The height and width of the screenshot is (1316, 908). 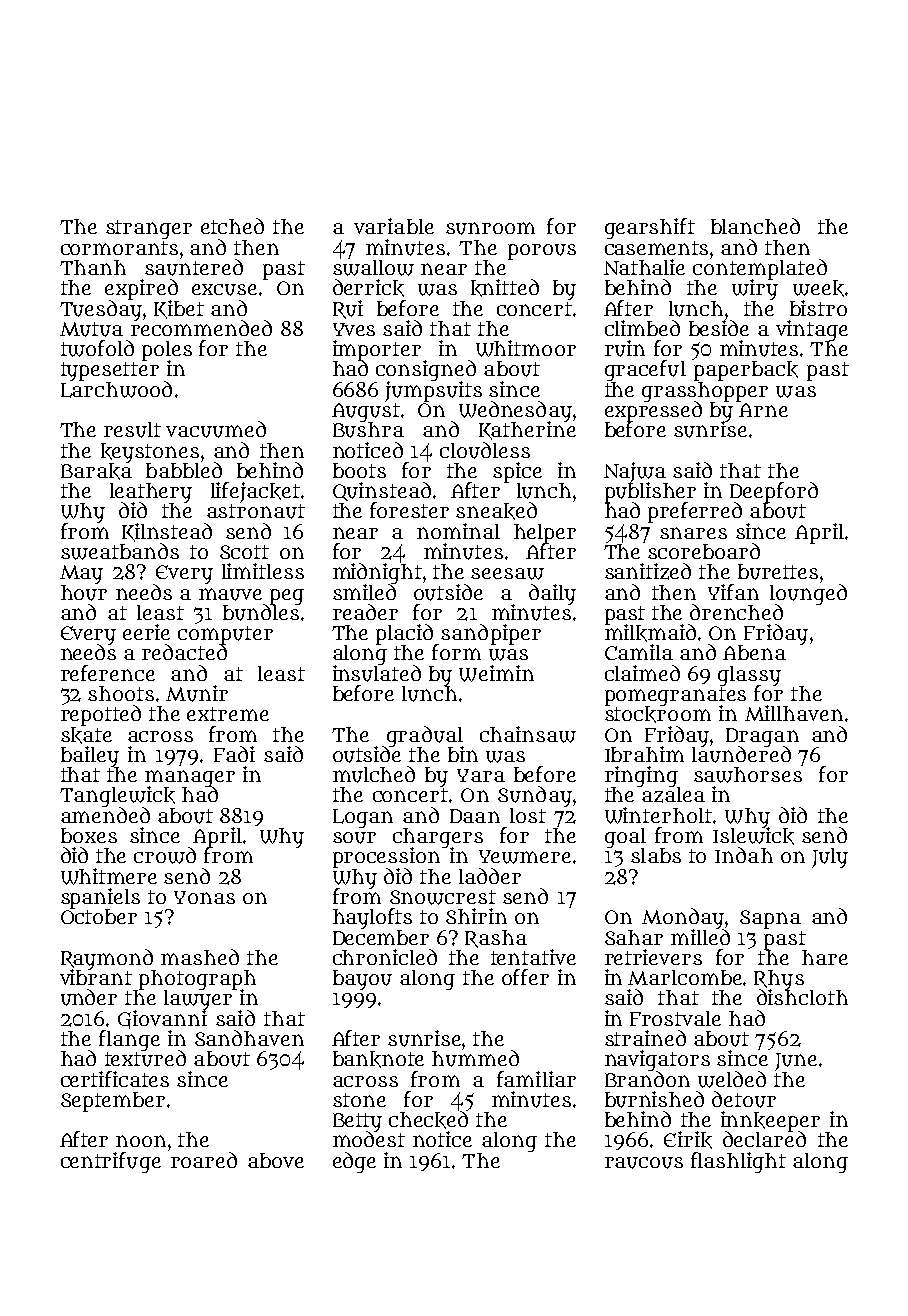 What do you see at coordinates (409, 510) in the screenshot?
I see `forester` at bounding box center [409, 510].
